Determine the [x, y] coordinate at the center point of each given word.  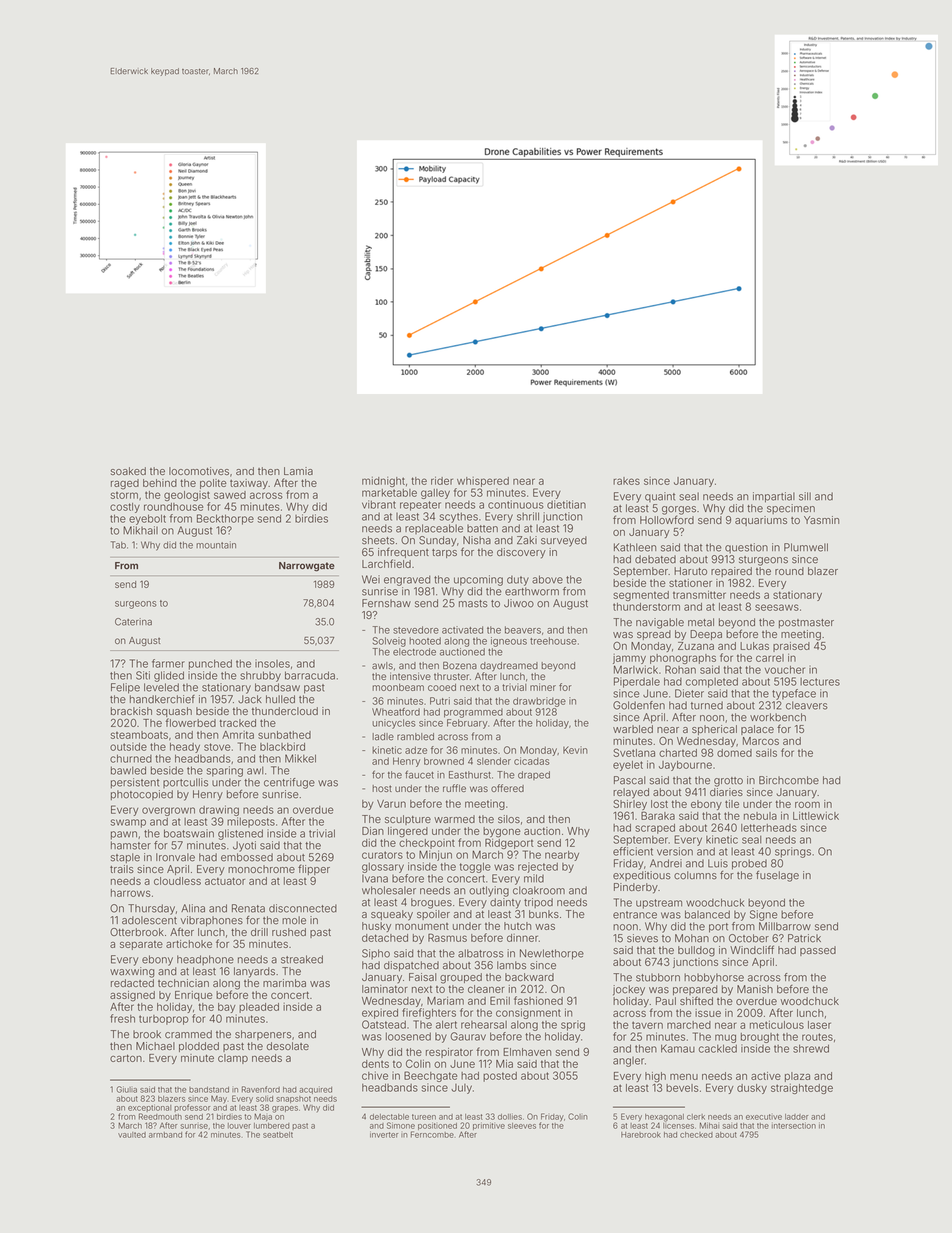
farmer [168, 663]
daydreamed [509, 667]
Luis [718, 863]
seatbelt [278, 1135]
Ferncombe [432, 1134]
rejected [538, 867]
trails [122, 869]
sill [805, 496]
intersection [794, 1125]
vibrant [379, 504]
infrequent [403, 552]
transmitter [699, 594]
